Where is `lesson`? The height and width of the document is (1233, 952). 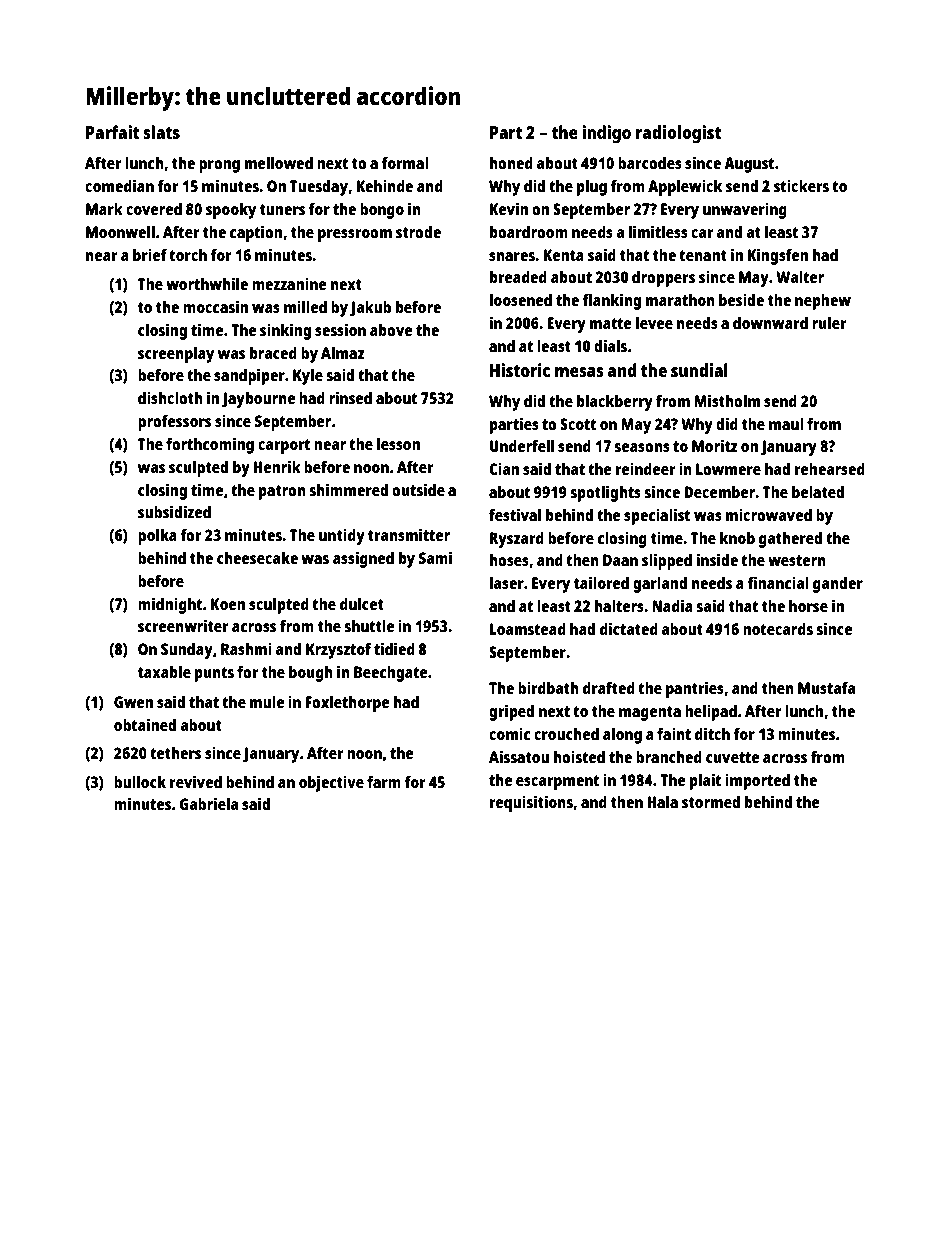 lesson is located at coordinates (398, 443).
